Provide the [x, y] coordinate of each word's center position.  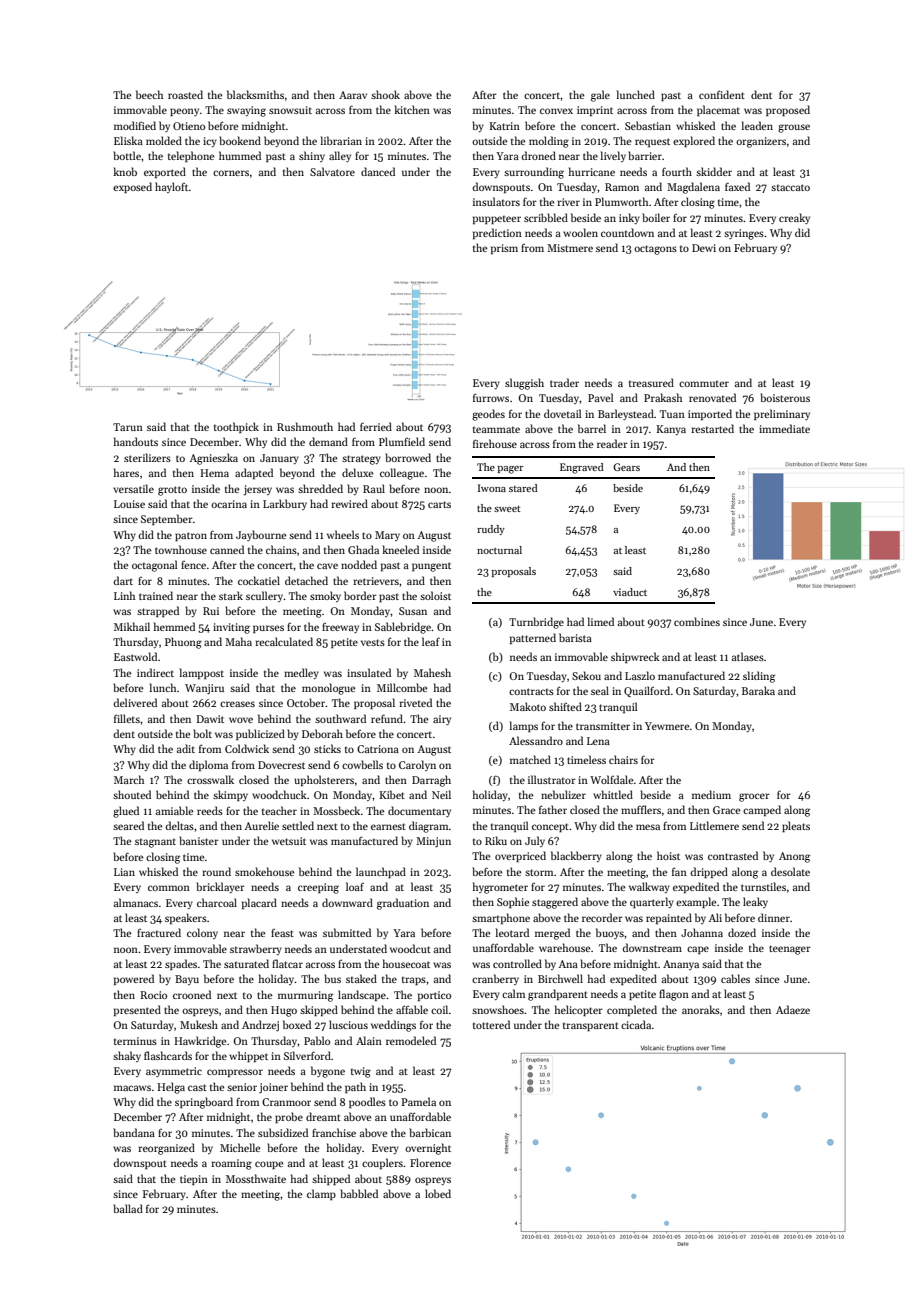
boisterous [785, 397]
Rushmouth [305, 426]
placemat [718, 110]
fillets [127, 718]
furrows [491, 397]
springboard [204, 1103]
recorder [602, 917]
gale [600, 96]
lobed [438, 1193]
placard [259, 903]
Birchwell [560, 978]
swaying [246, 111]
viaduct [630, 592]
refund [387, 718]
